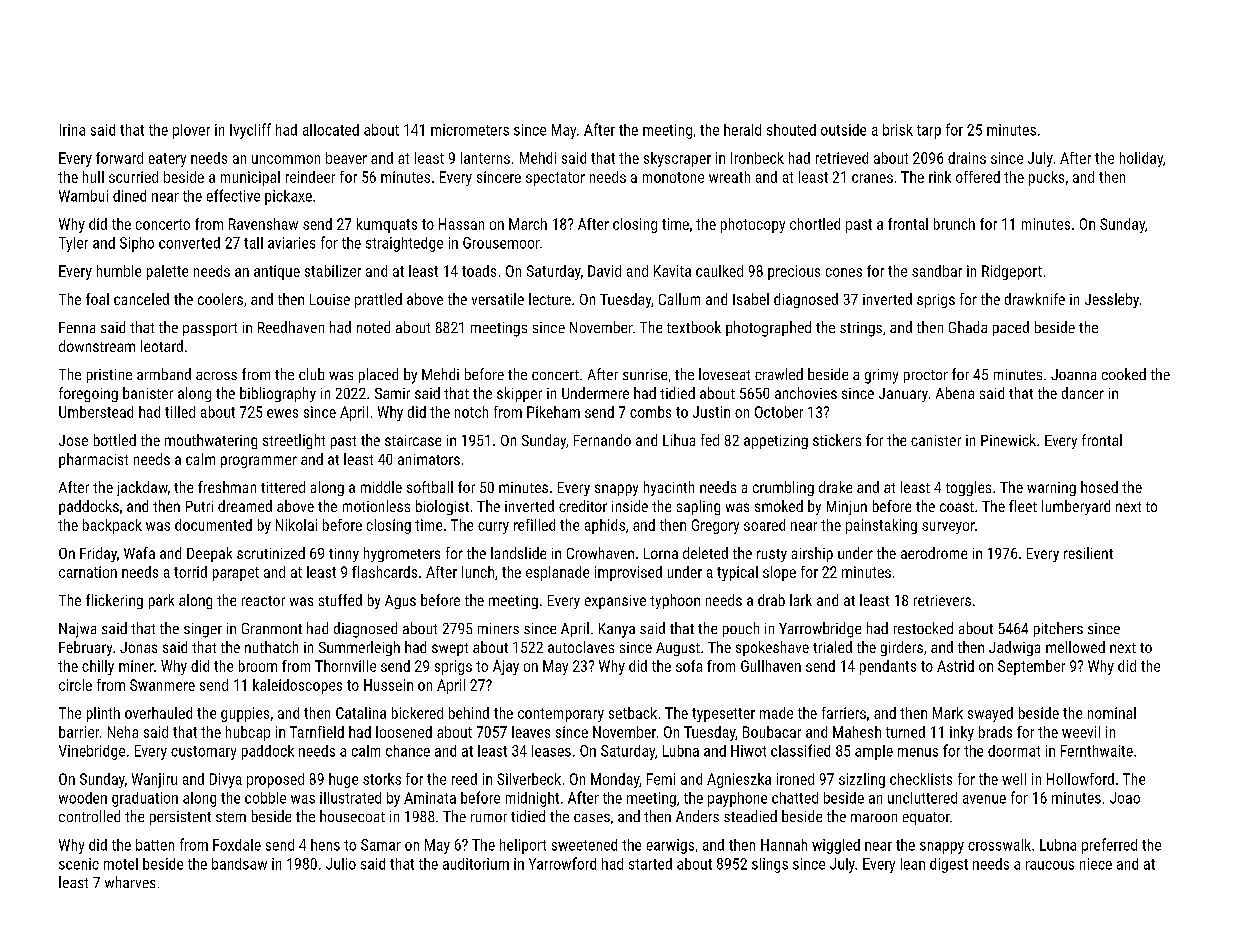 Image resolution: width=1233 pixels, height=952 pixels. I want to click on lecture, so click(550, 299).
